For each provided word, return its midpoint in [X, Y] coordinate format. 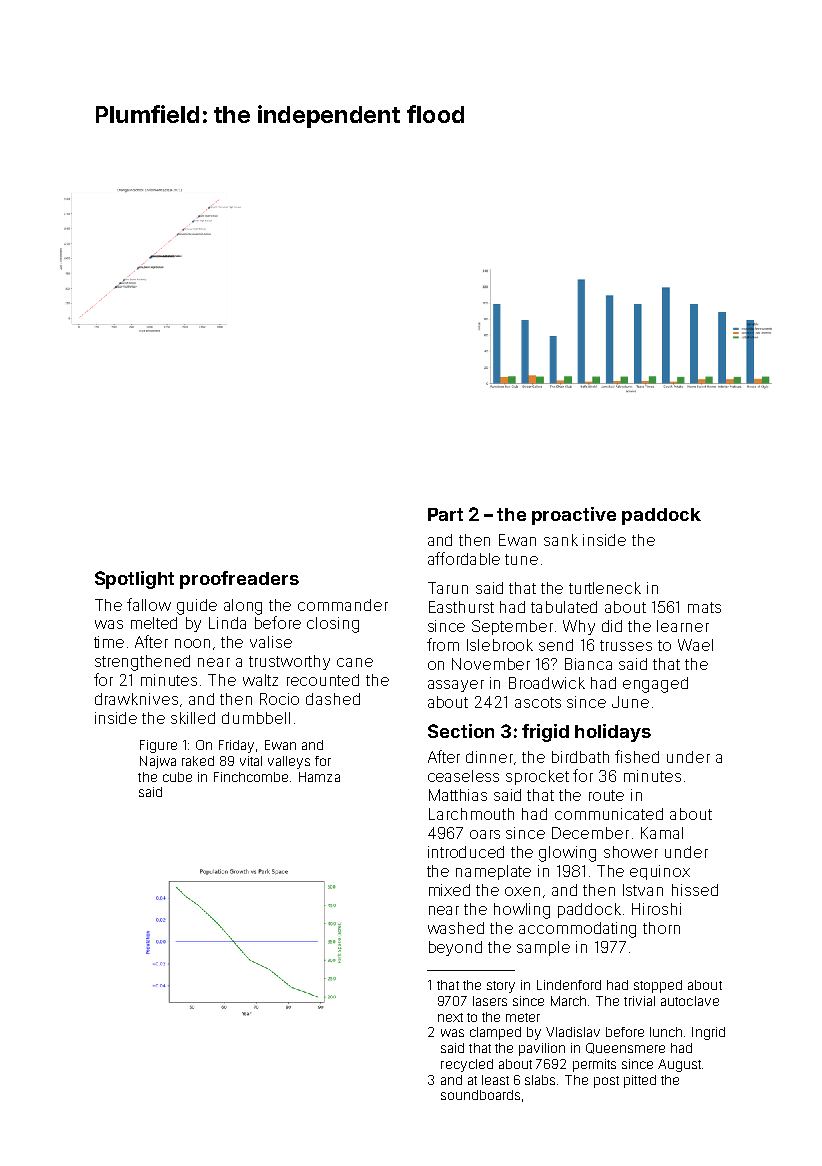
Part [445, 514]
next [450, 1017]
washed [456, 928]
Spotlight [134, 580]
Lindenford [569, 985]
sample [543, 948]
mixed [449, 890]
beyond [455, 948]
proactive [574, 516]
